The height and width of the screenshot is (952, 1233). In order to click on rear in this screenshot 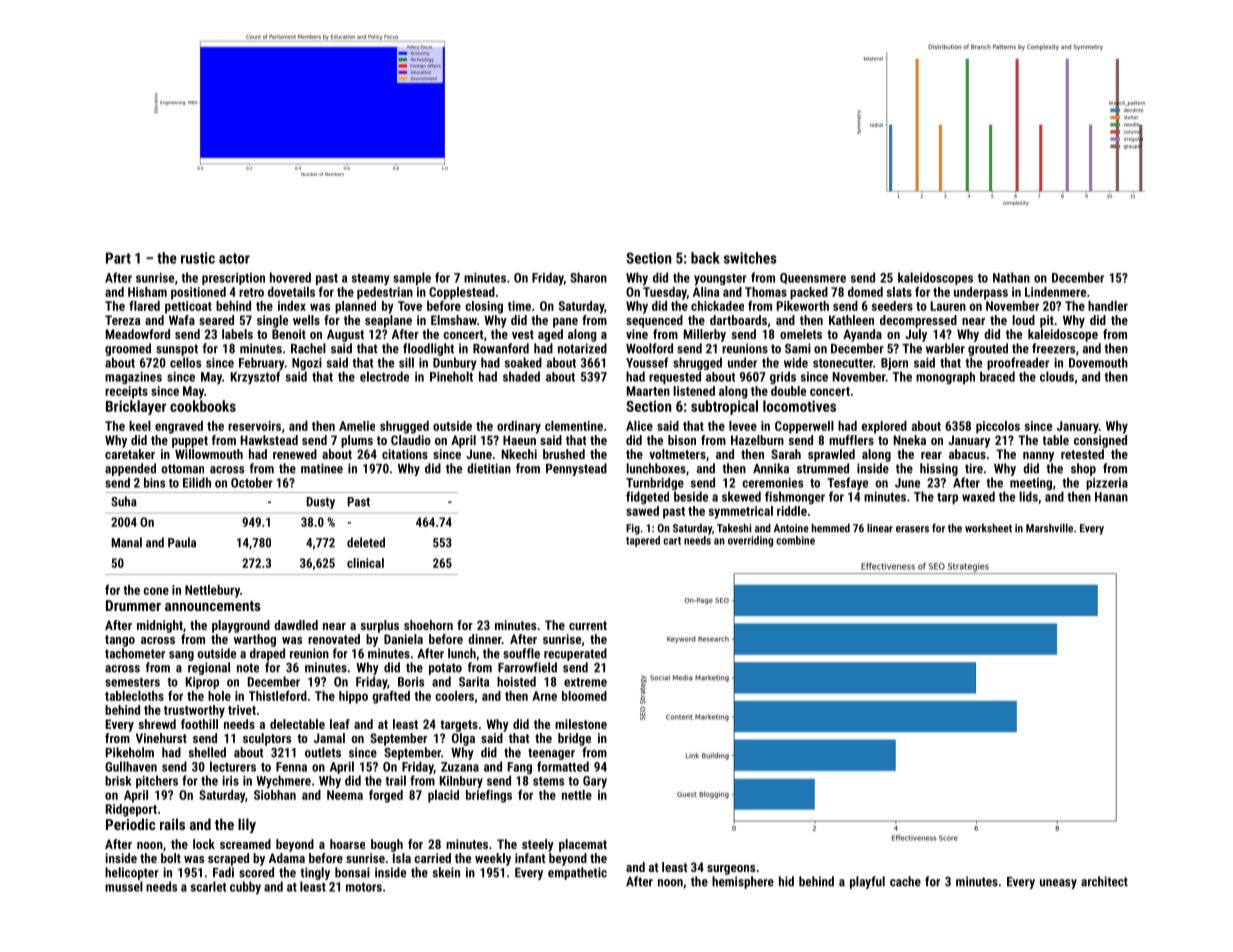, I will do `click(931, 455)`.
